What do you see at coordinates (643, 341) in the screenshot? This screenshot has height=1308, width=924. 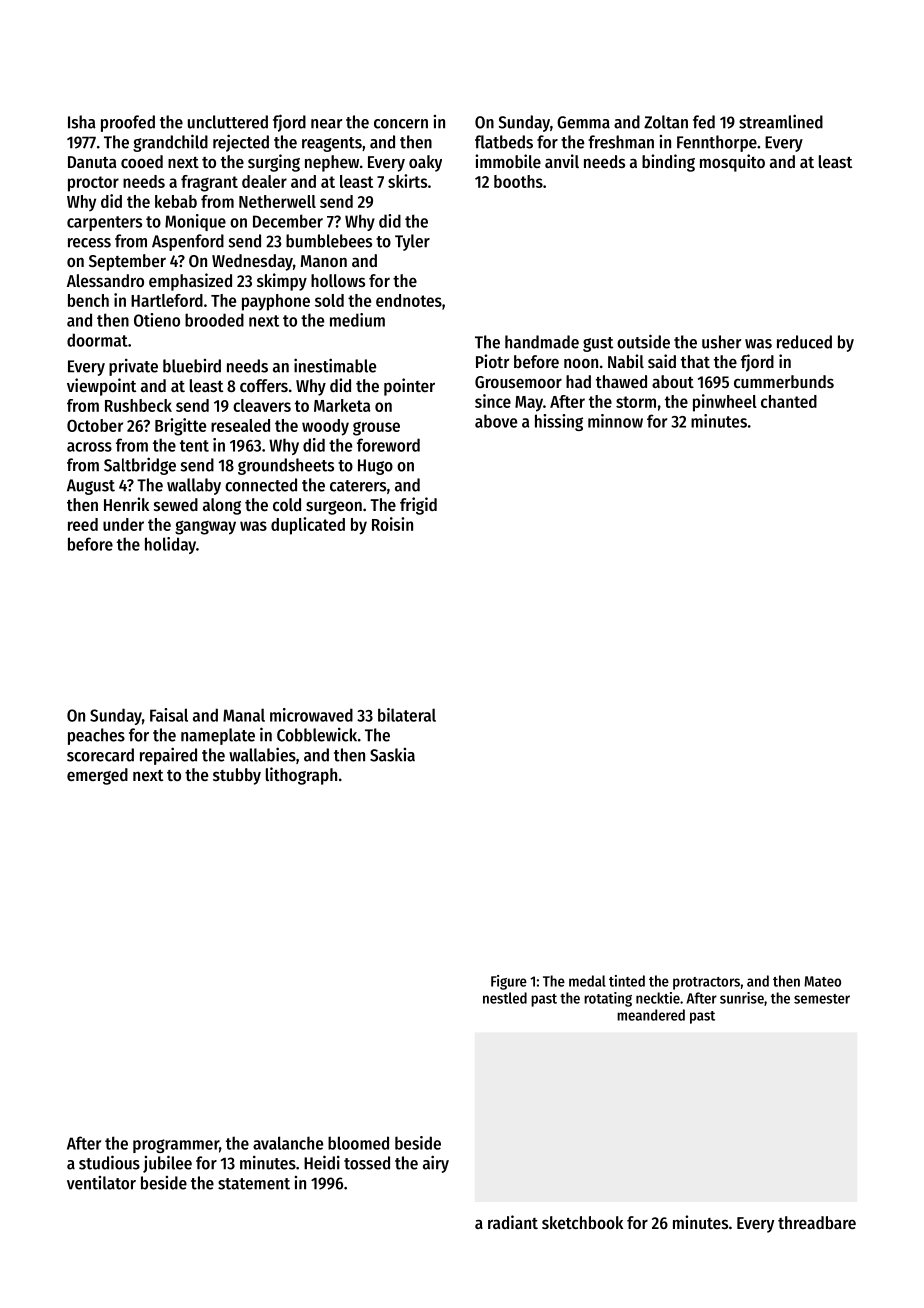 I see `outside` at bounding box center [643, 341].
